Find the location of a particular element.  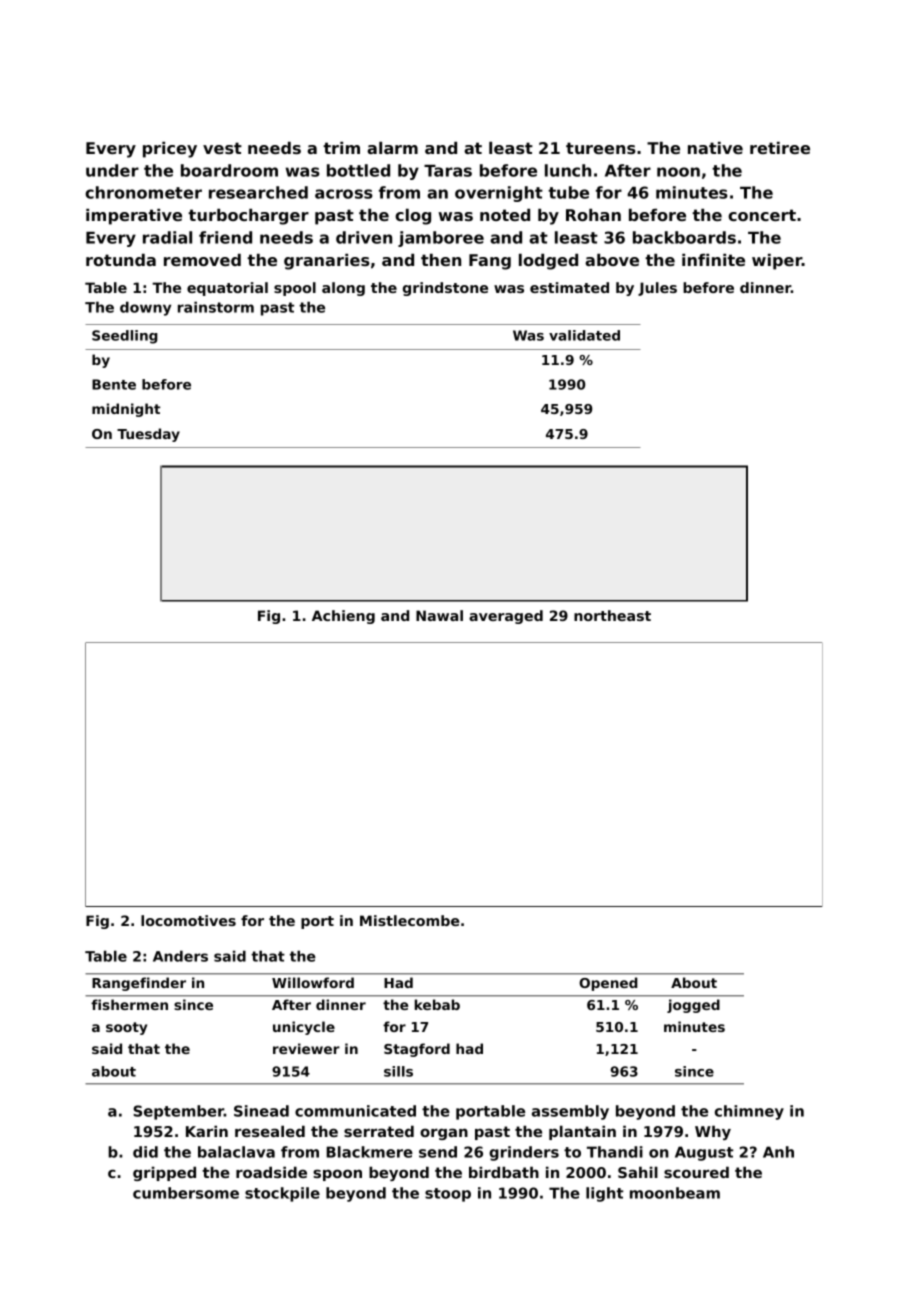

under is located at coordinates (112, 170).
